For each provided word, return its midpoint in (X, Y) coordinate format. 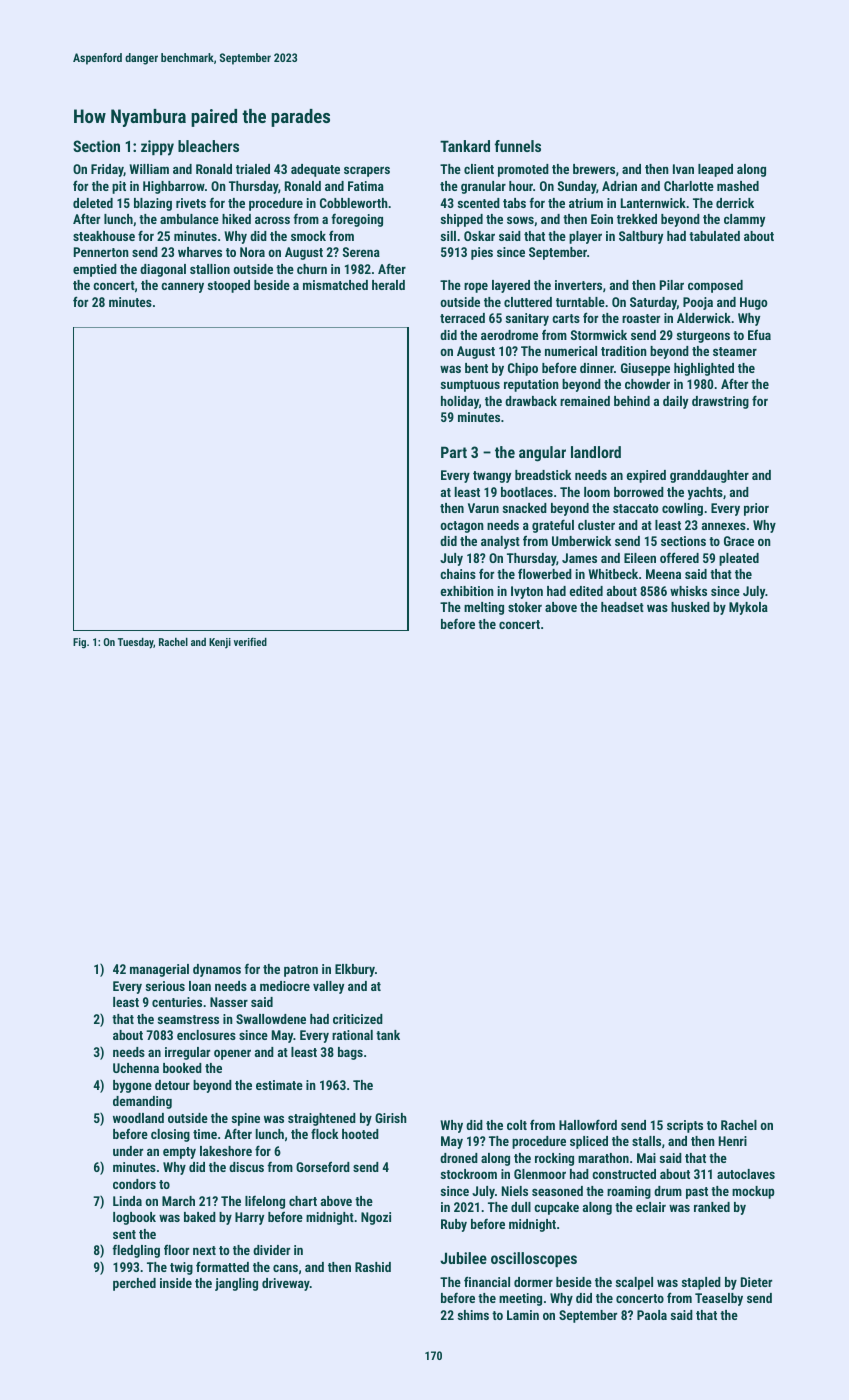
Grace (739, 541)
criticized (358, 1019)
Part (454, 452)
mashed (738, 186)
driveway (286, 1284)
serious (165, 986)
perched (134, 1284)
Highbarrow (174, 187)
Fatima (366, 186)
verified (250, 641)
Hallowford (588, 1124)
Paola (652, 1315)
